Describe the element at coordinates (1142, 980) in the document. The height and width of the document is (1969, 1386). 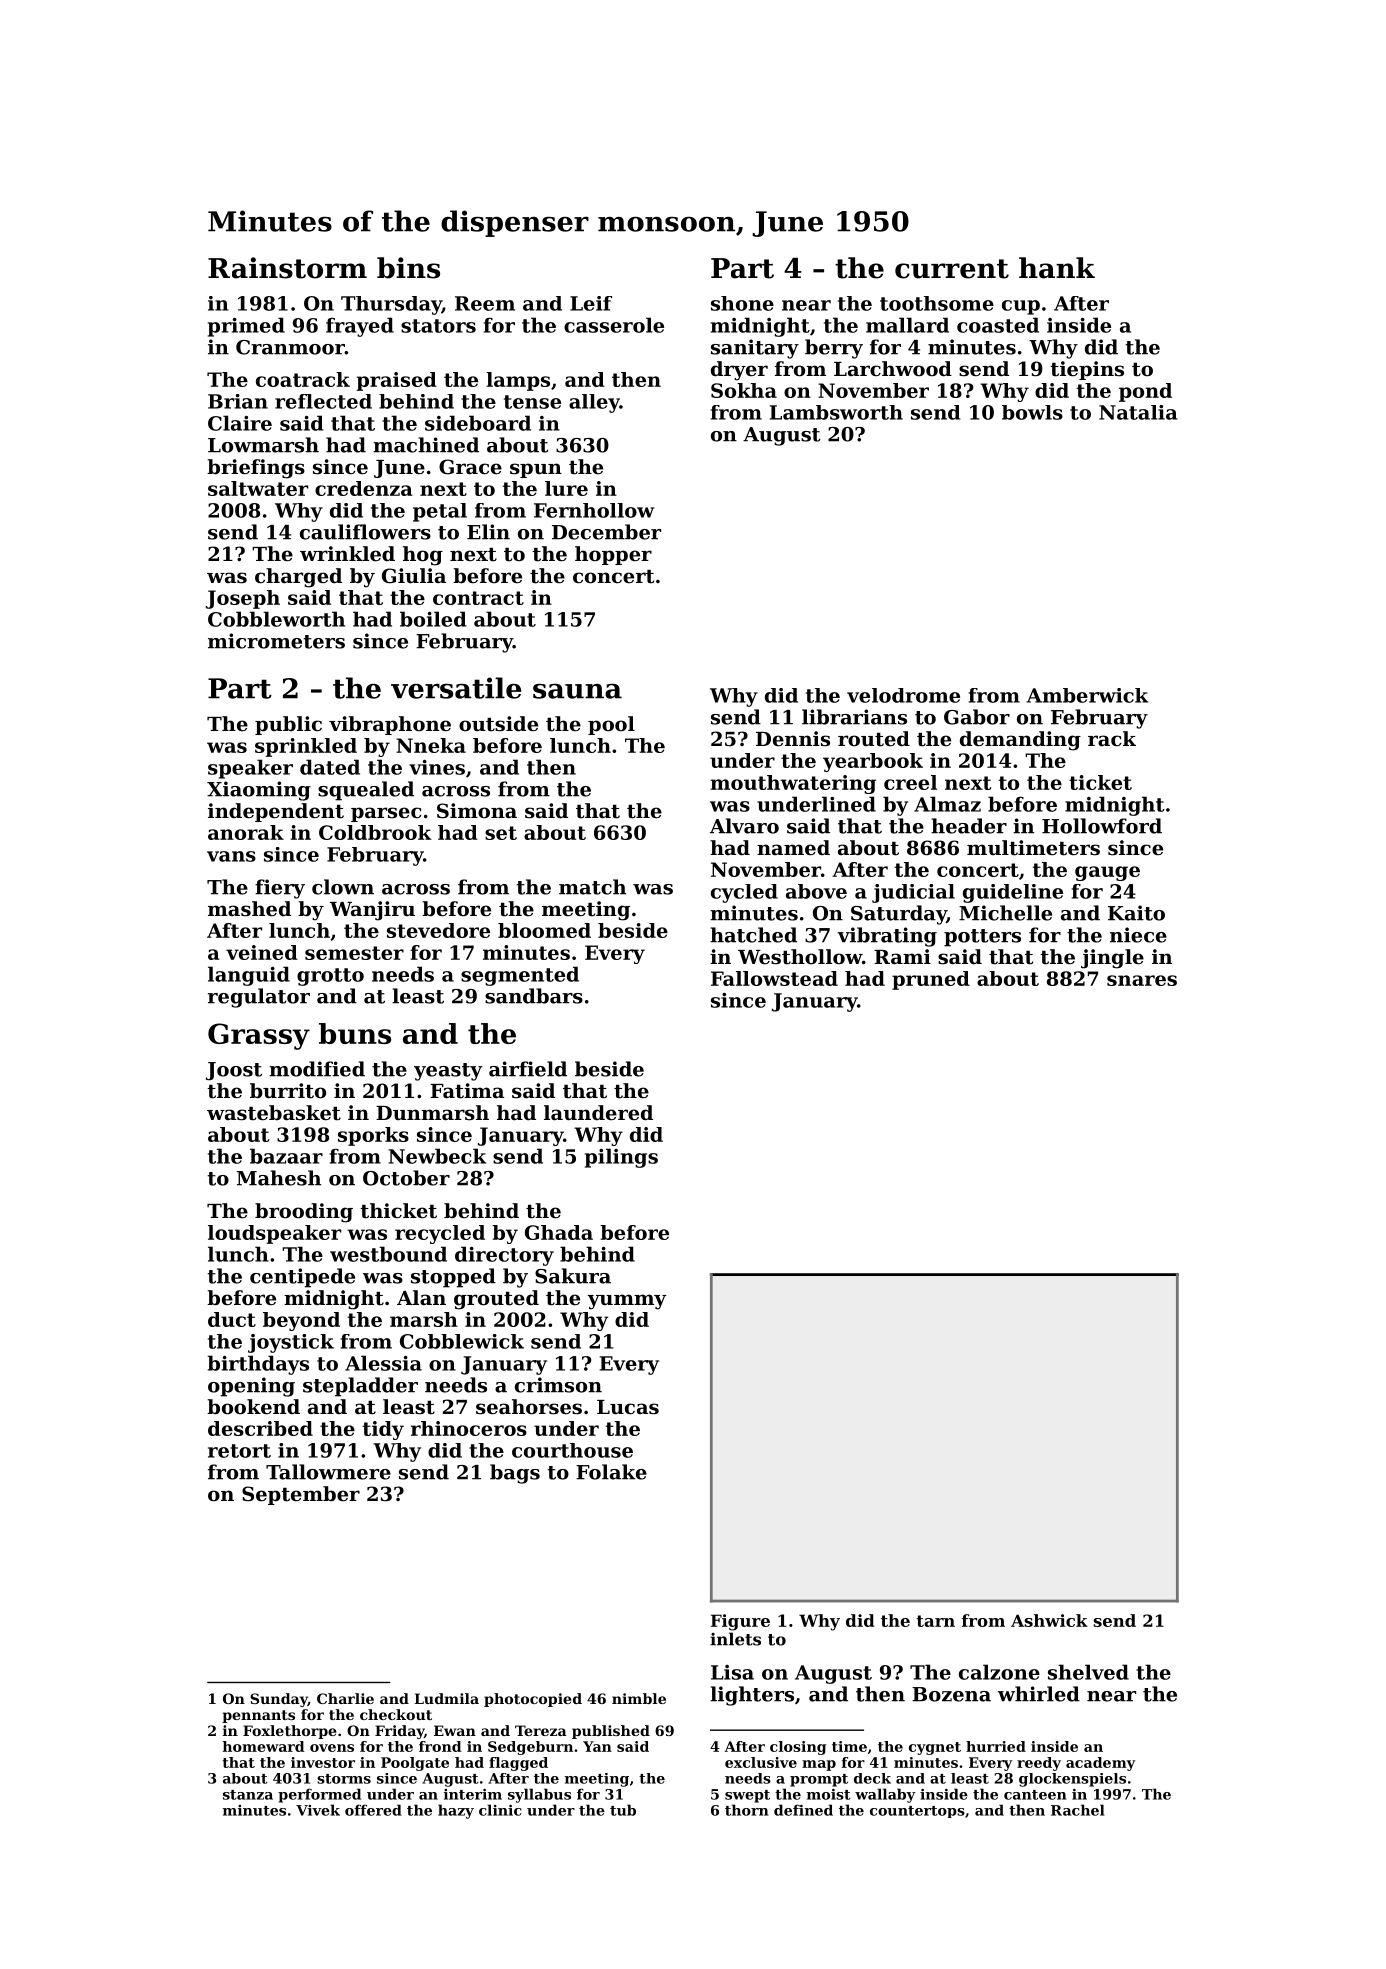
I see `snares` at that location.
